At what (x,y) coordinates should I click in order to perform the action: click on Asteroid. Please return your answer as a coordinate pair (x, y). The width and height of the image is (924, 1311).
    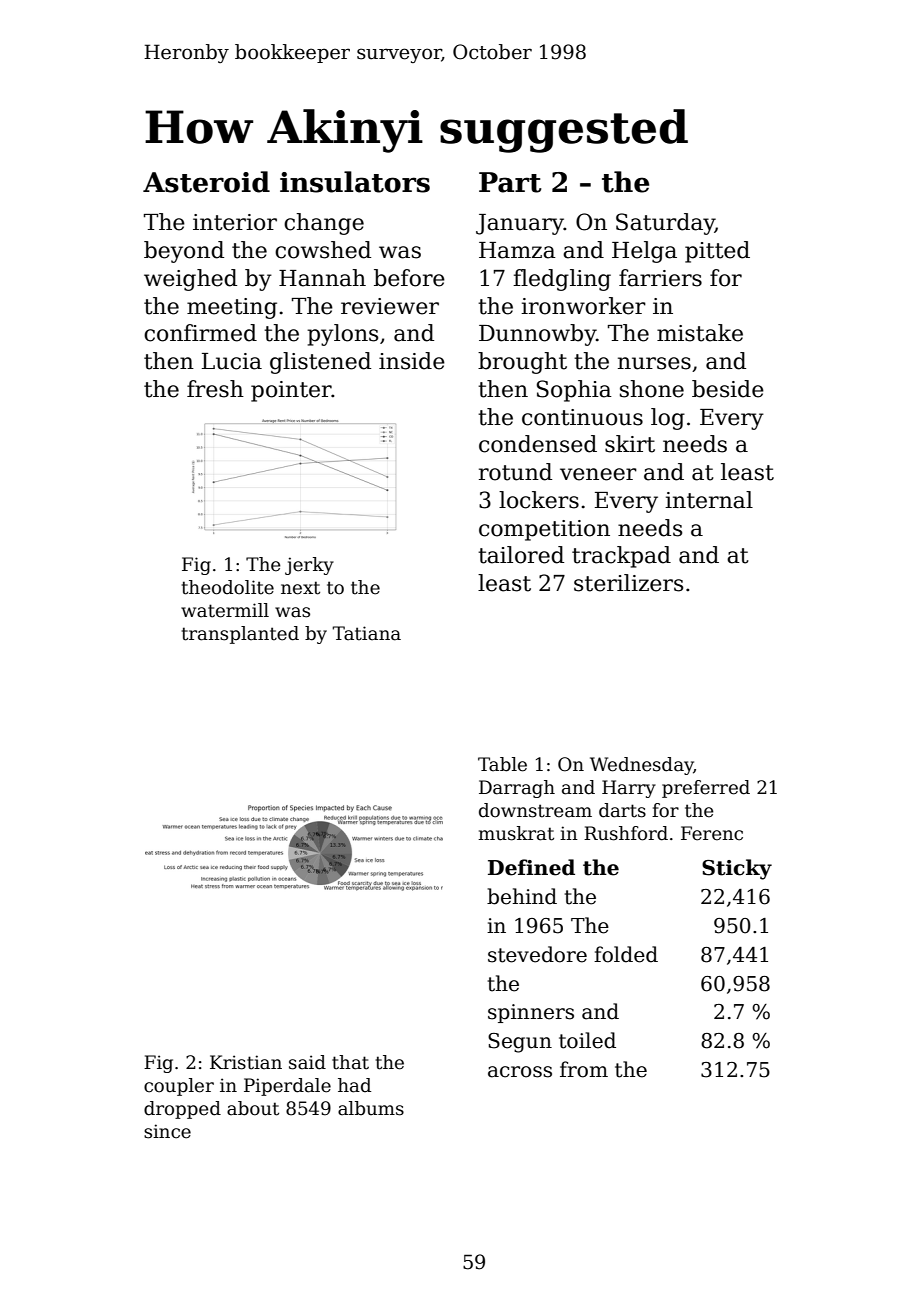
    Looking at the image, I should click on (206, 182).
